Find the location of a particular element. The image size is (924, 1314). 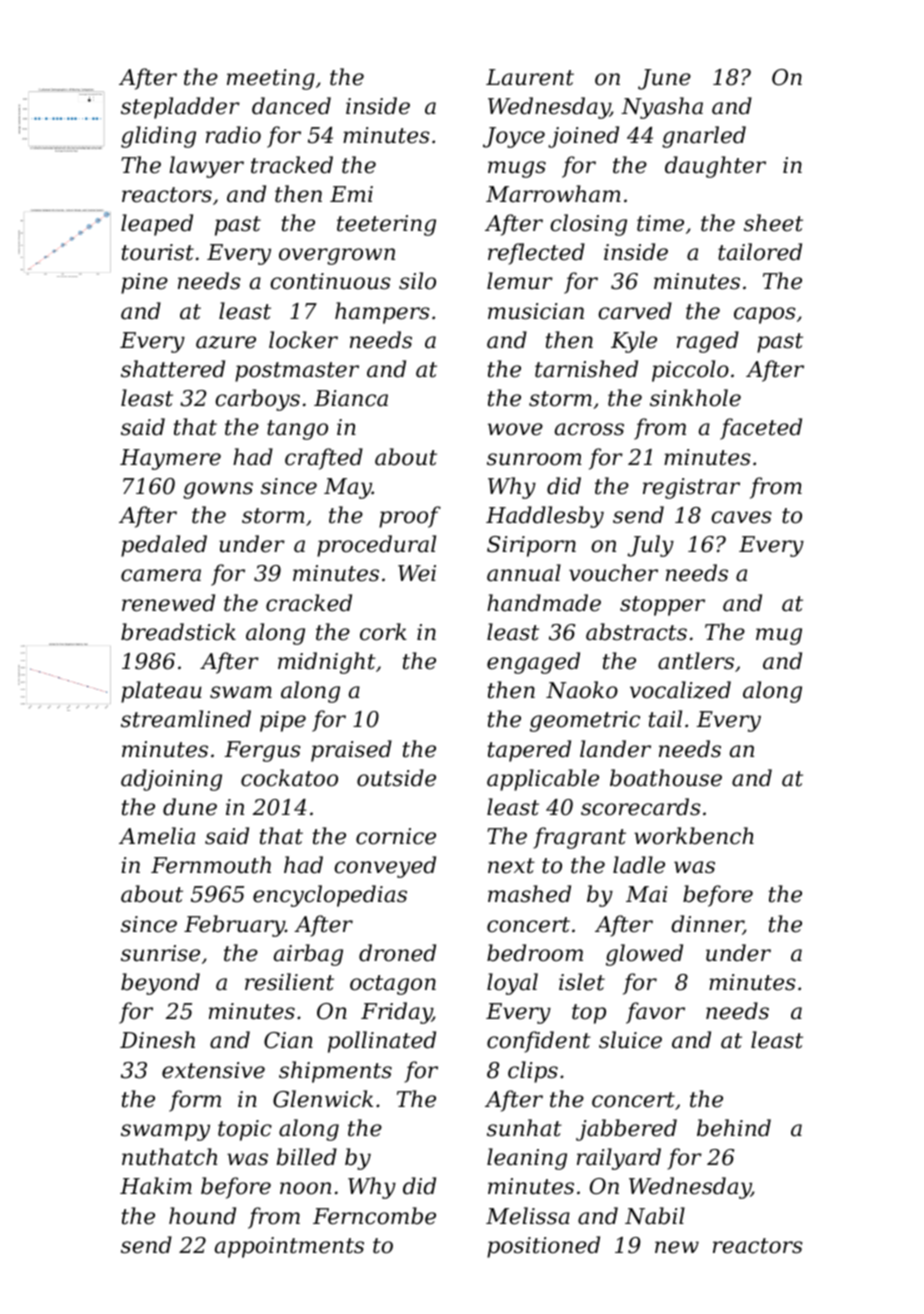

cornice is located at coordinates (396, 836).
